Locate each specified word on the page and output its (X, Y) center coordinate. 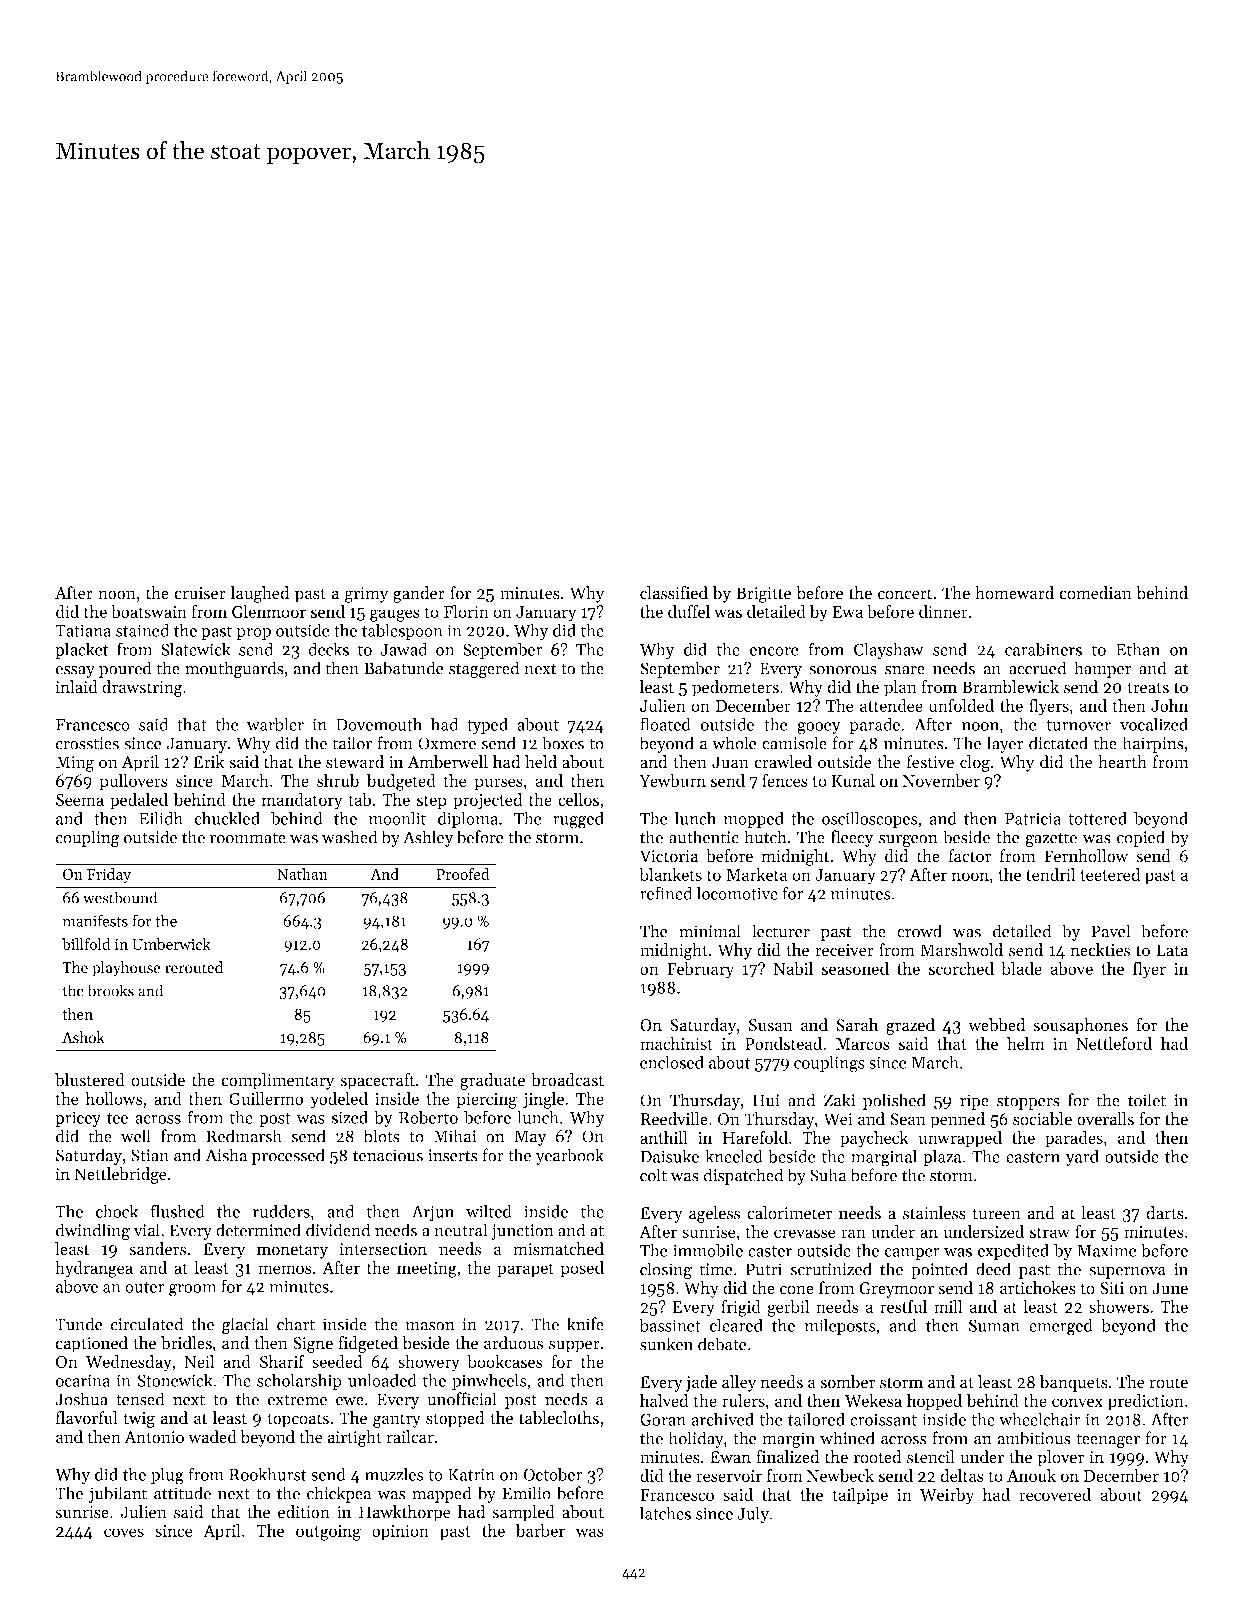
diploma (468, 819)
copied (1141, 838)
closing (666, 1271)
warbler (275, 724)
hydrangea (94, 1269)
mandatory (302, 801)
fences (785, 780)
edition (304, 1512)
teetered (1110, 874)
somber (847, 1382)
